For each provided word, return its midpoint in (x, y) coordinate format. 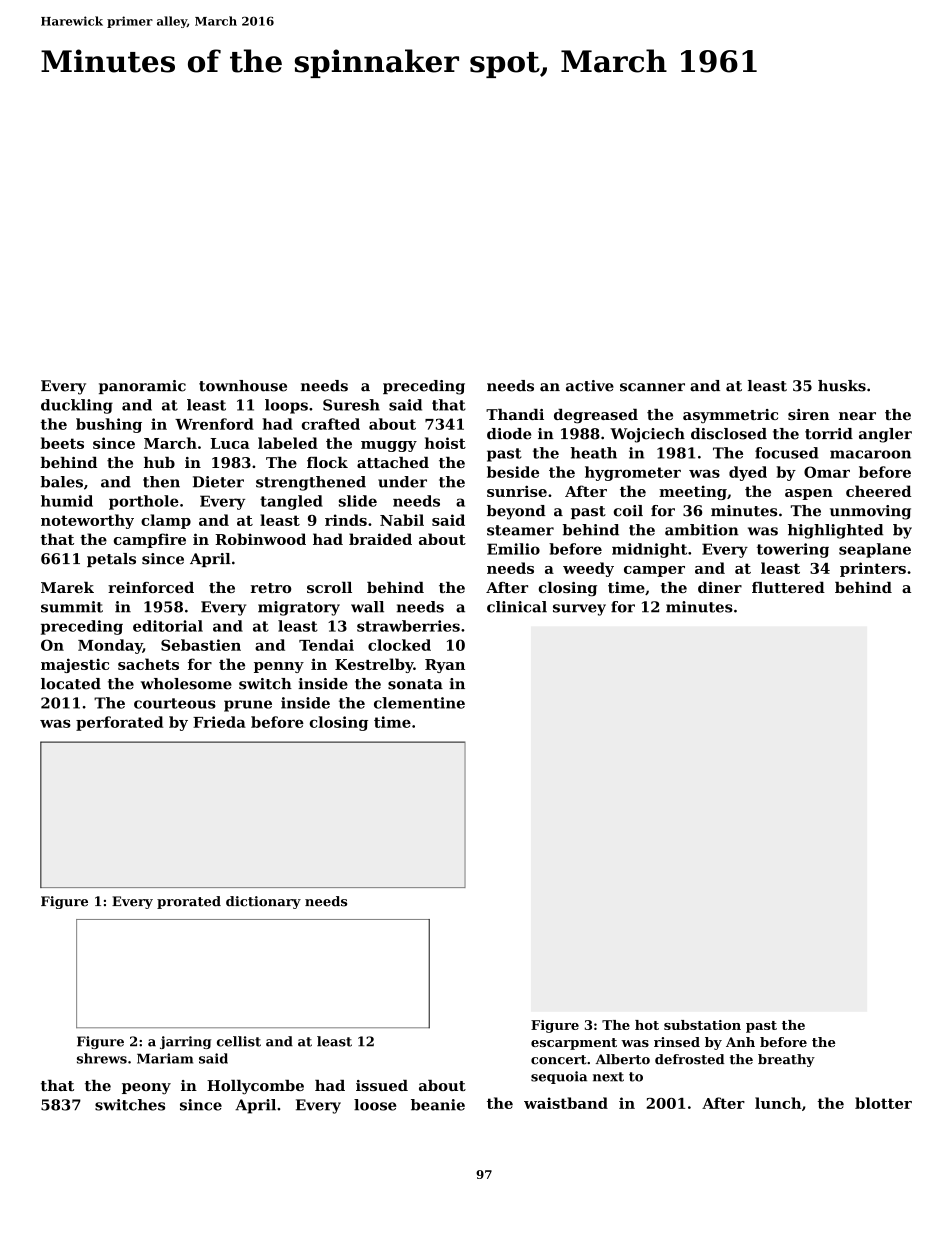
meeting (693, 492)
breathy (786, 1060)
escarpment (574, 1044)
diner (720, 587)
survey (579, 610)
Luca (230, 443)
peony (146, 1088)
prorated (189, 902)
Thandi (515, 414)
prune (248, 706)
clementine (419, 703)
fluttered (788, 587)
